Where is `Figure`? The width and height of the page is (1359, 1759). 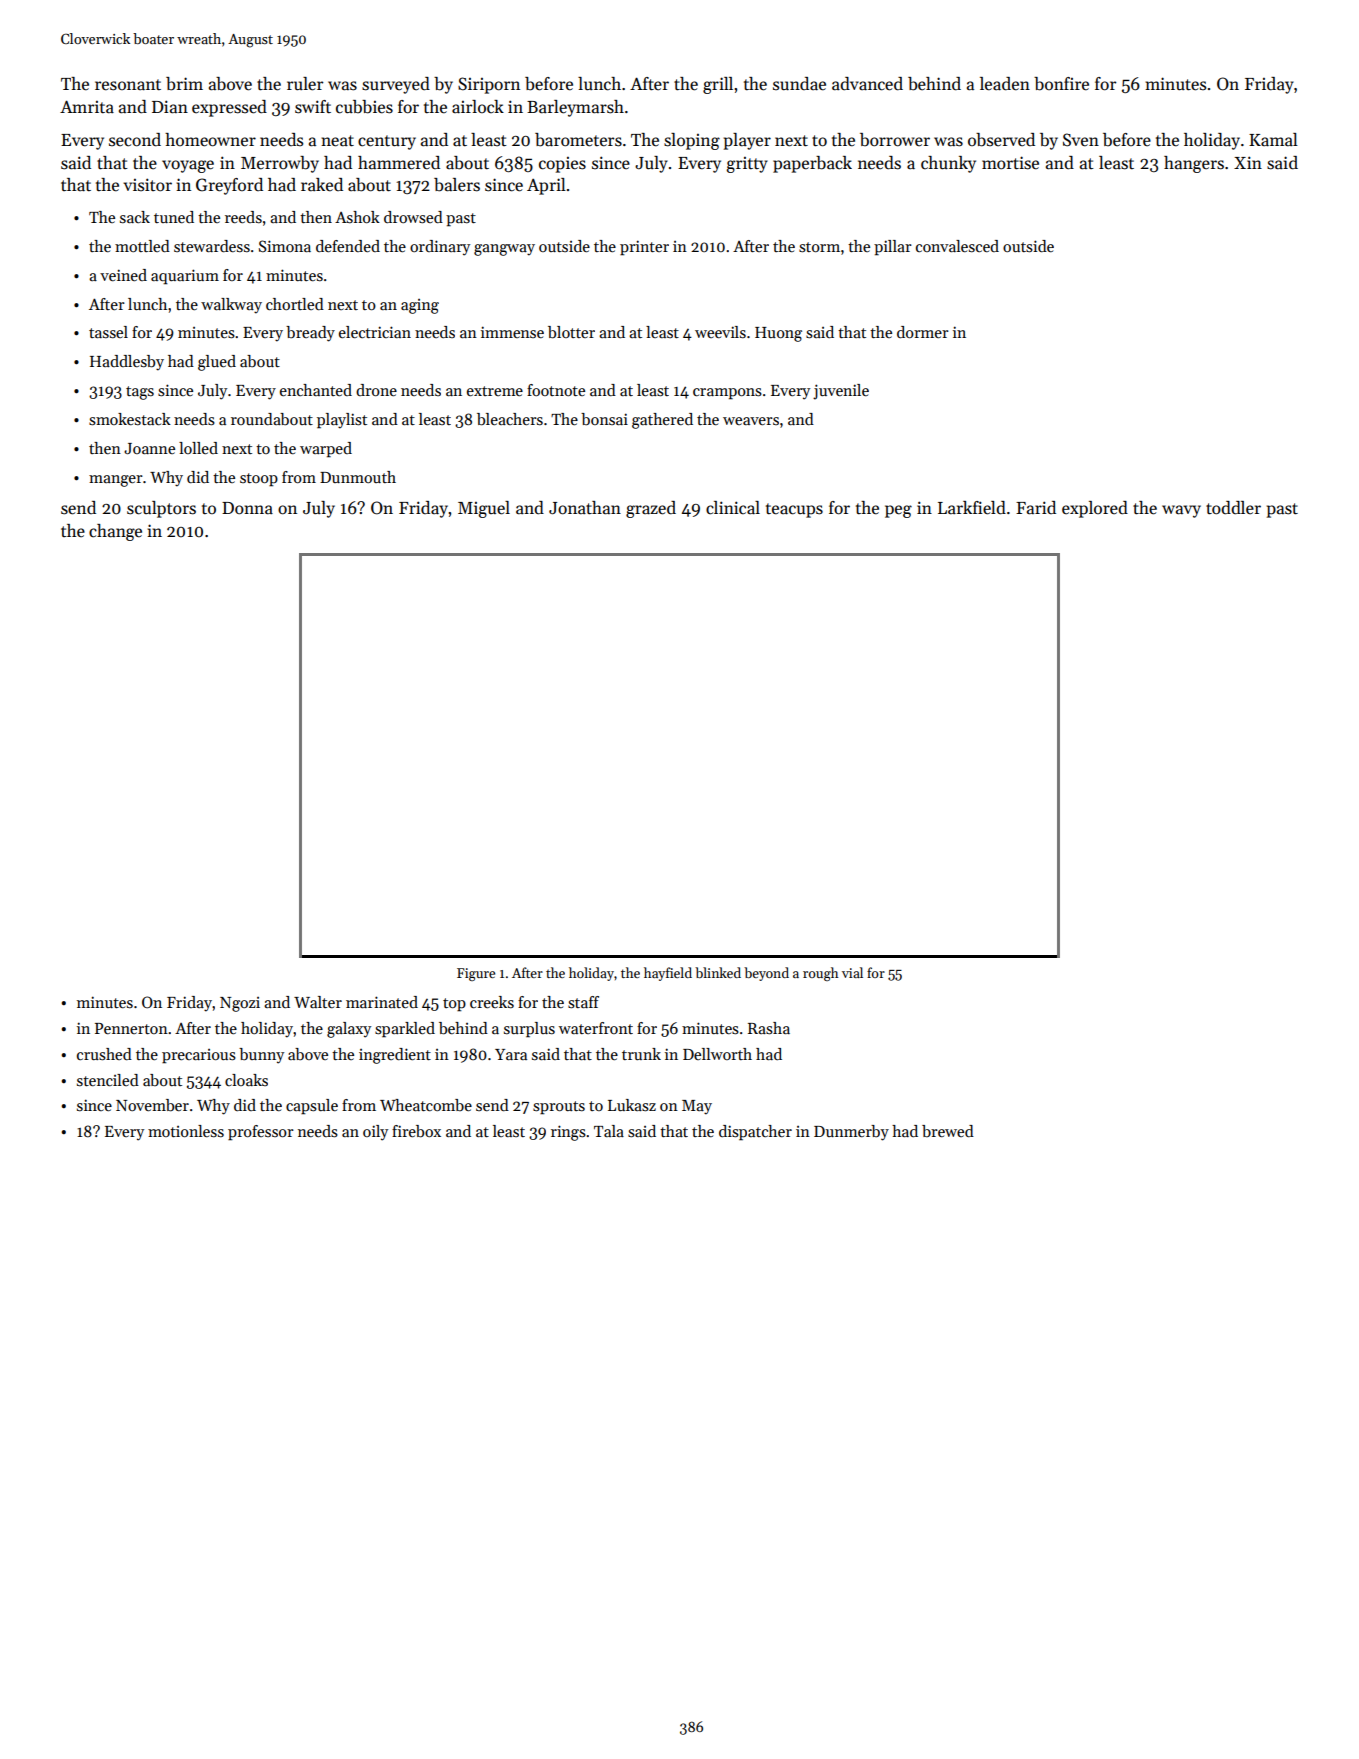
Figure is located at coordinates (476, 974).
